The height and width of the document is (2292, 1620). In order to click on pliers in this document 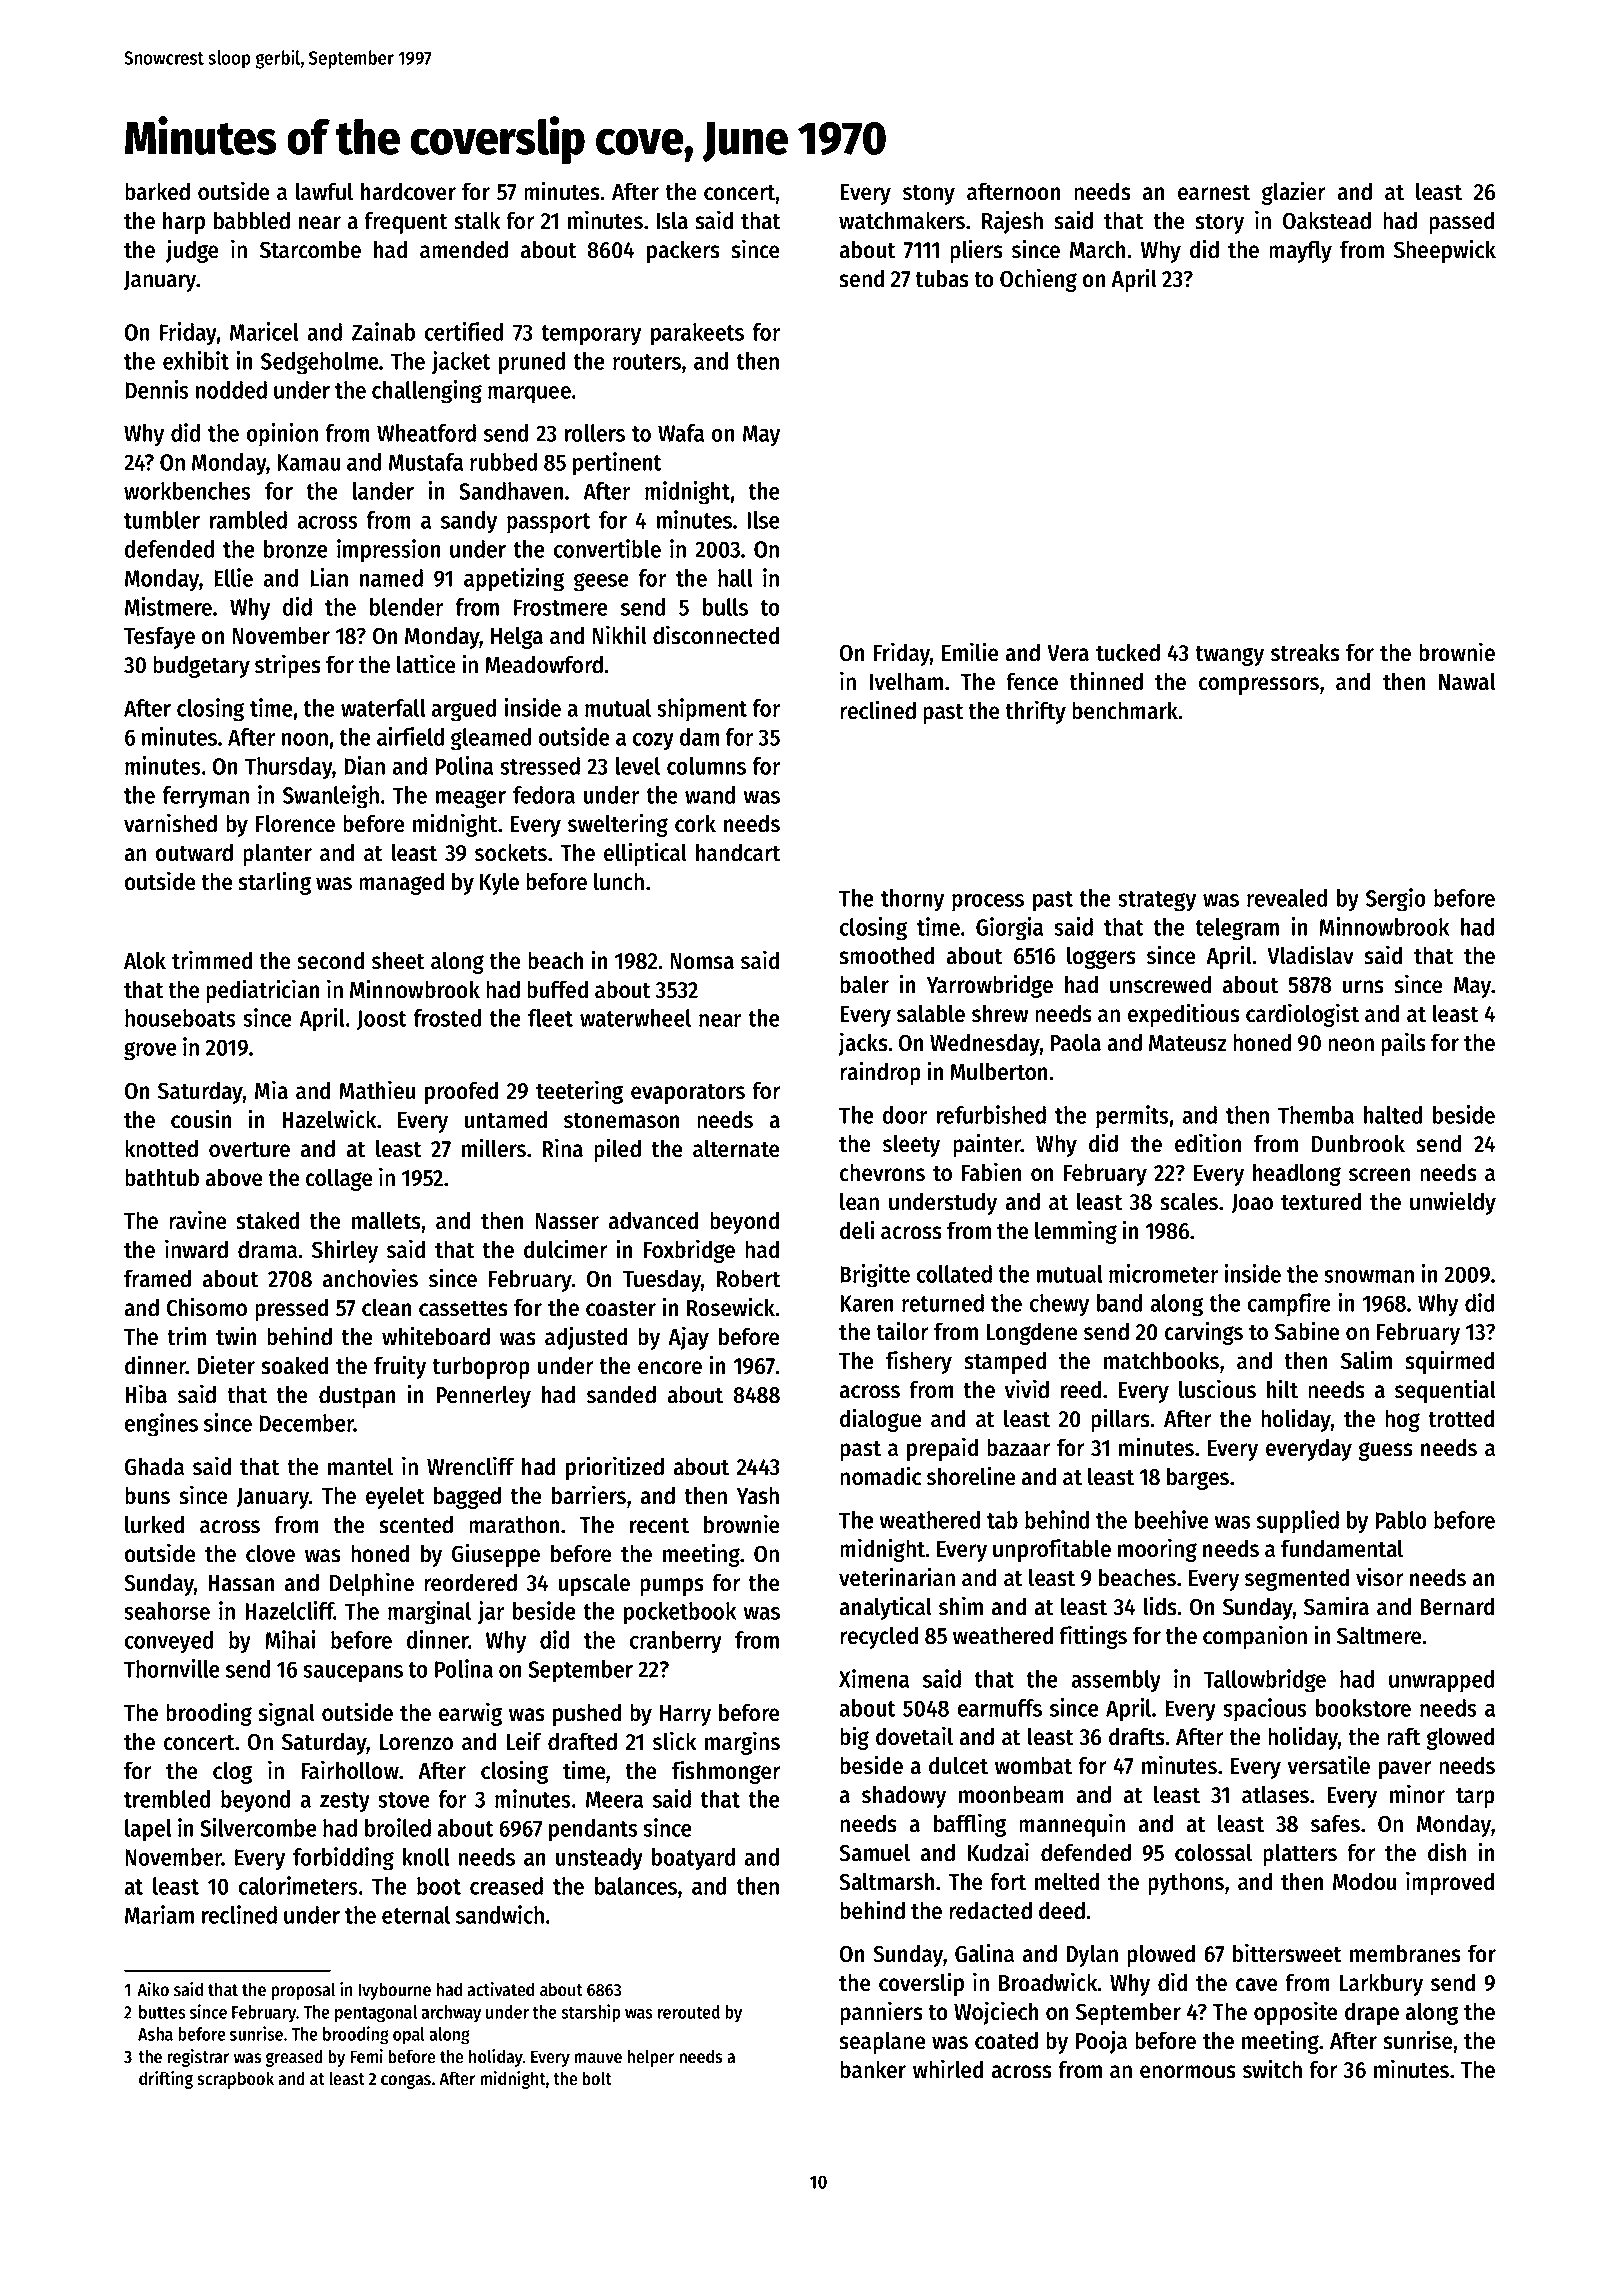, I will do `click(976, 251)`.
